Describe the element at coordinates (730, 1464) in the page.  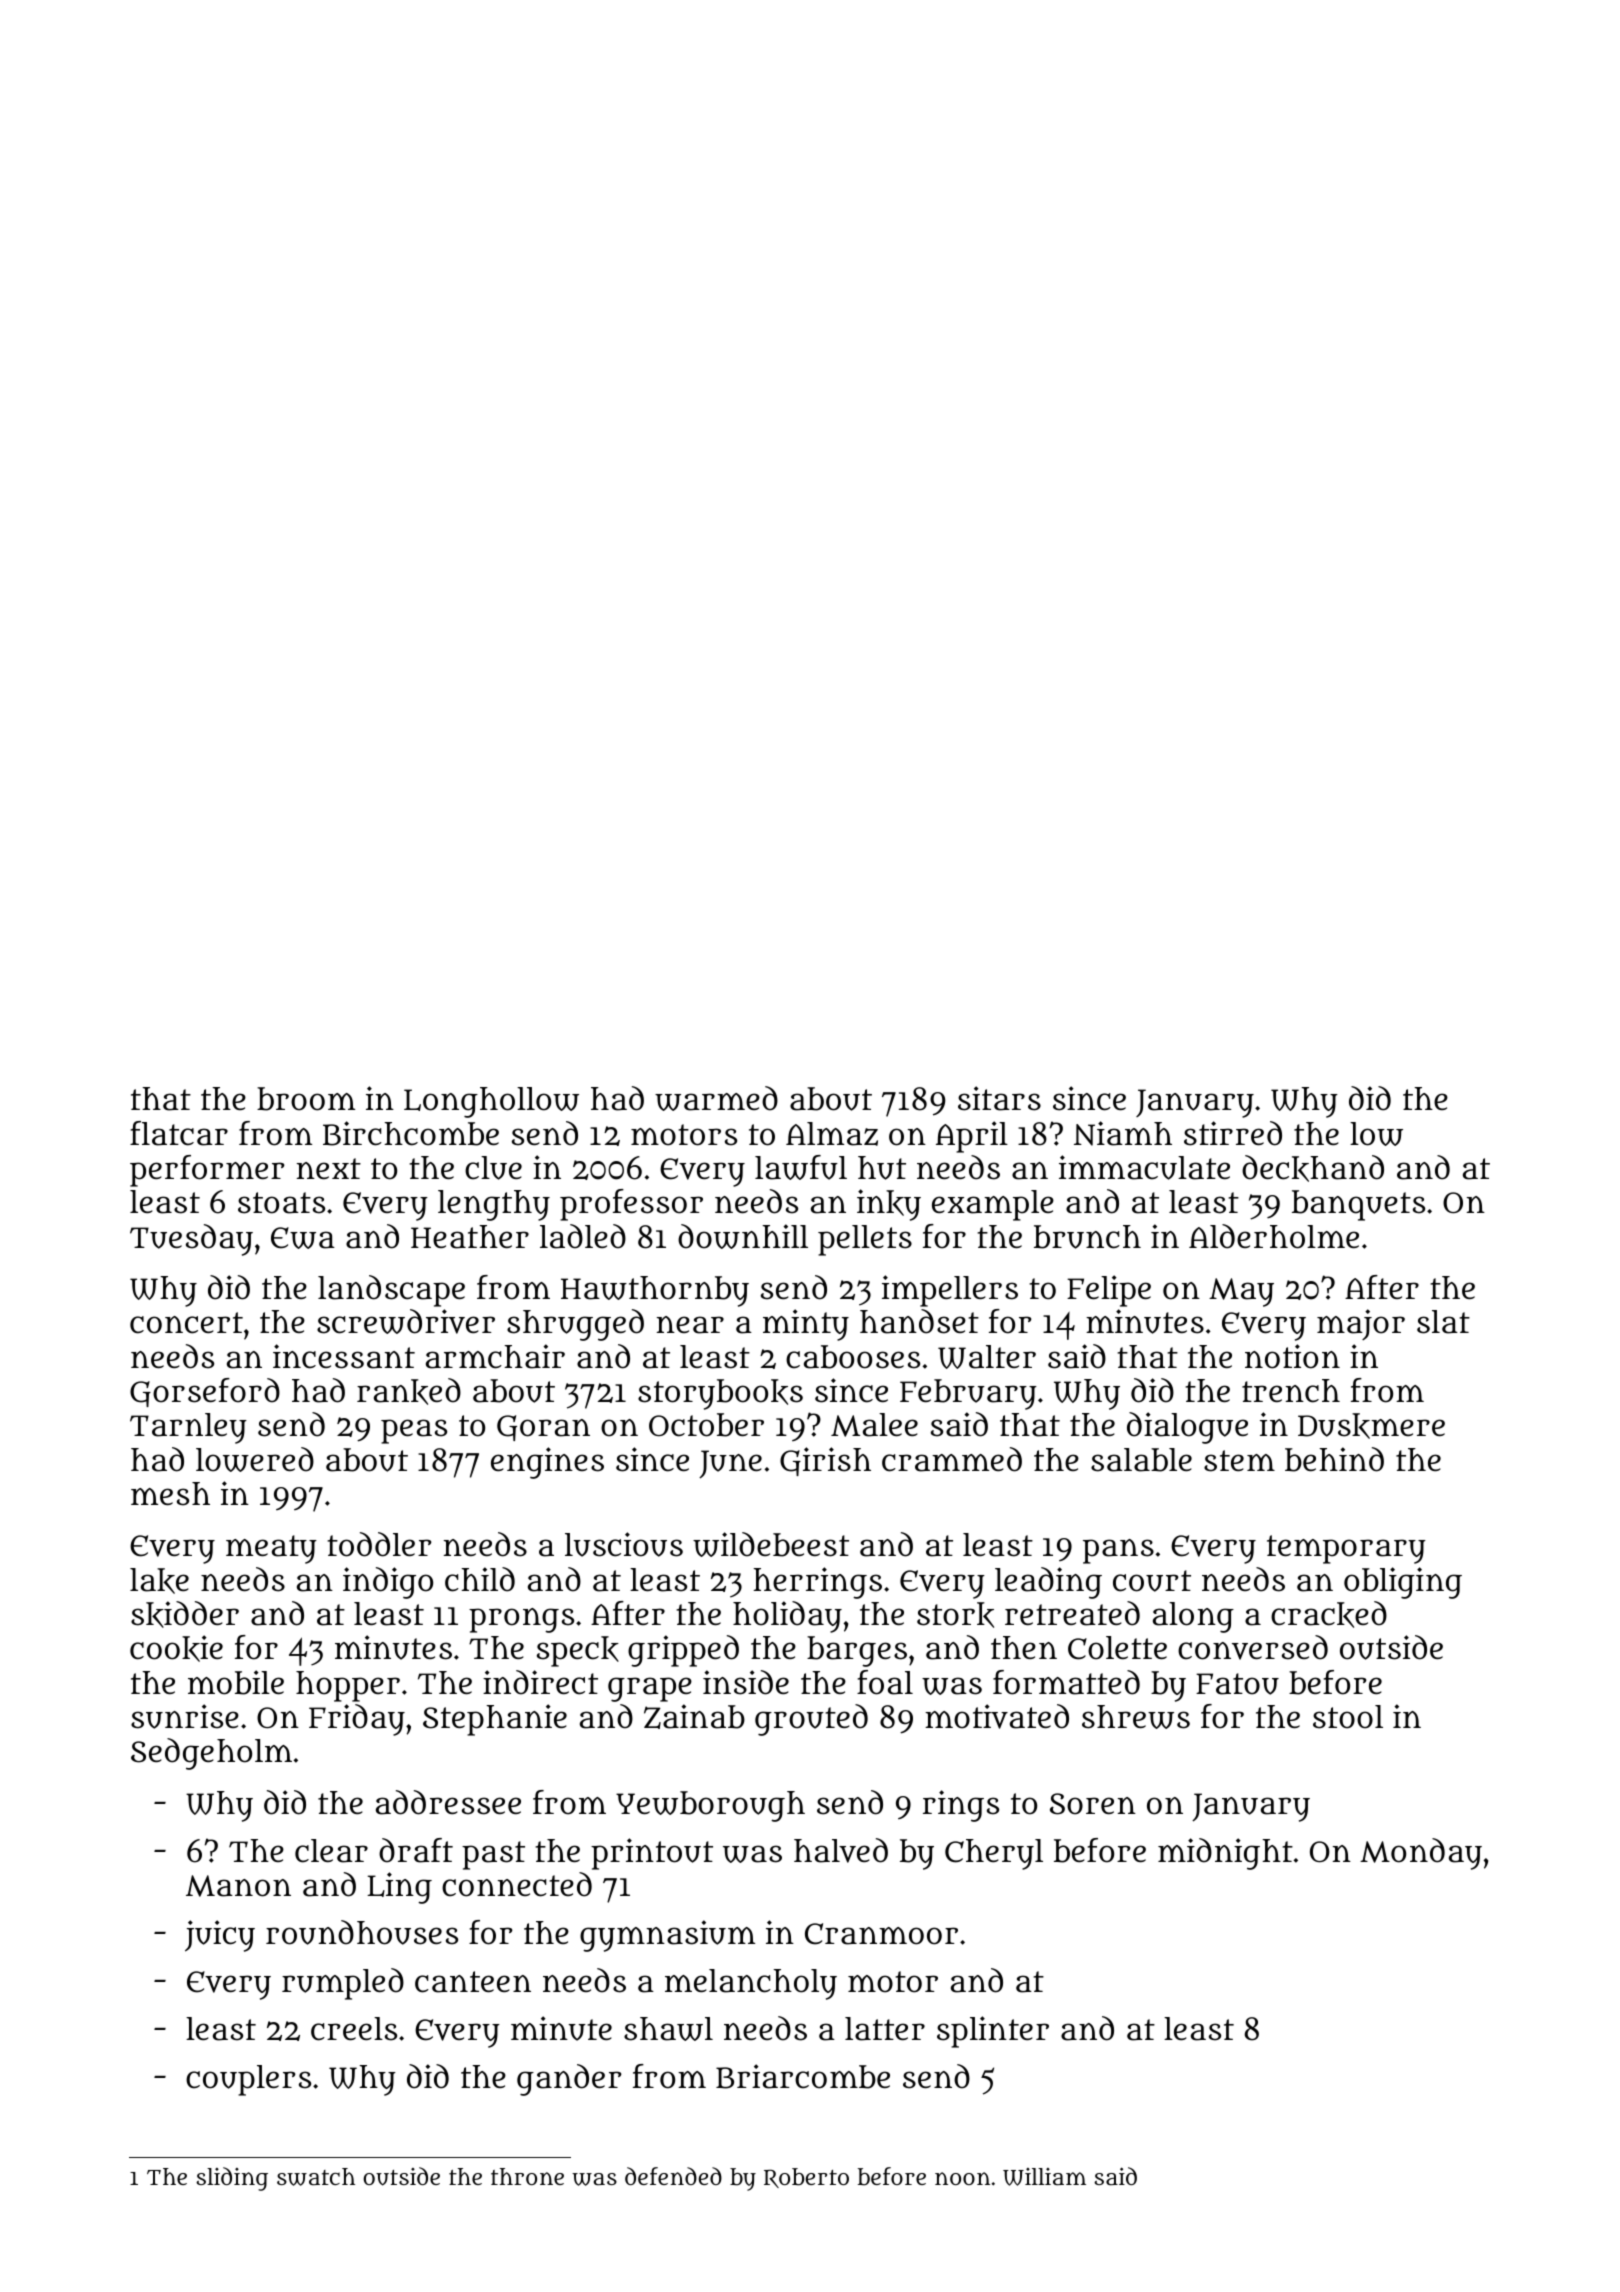
I see `June` at that location.
